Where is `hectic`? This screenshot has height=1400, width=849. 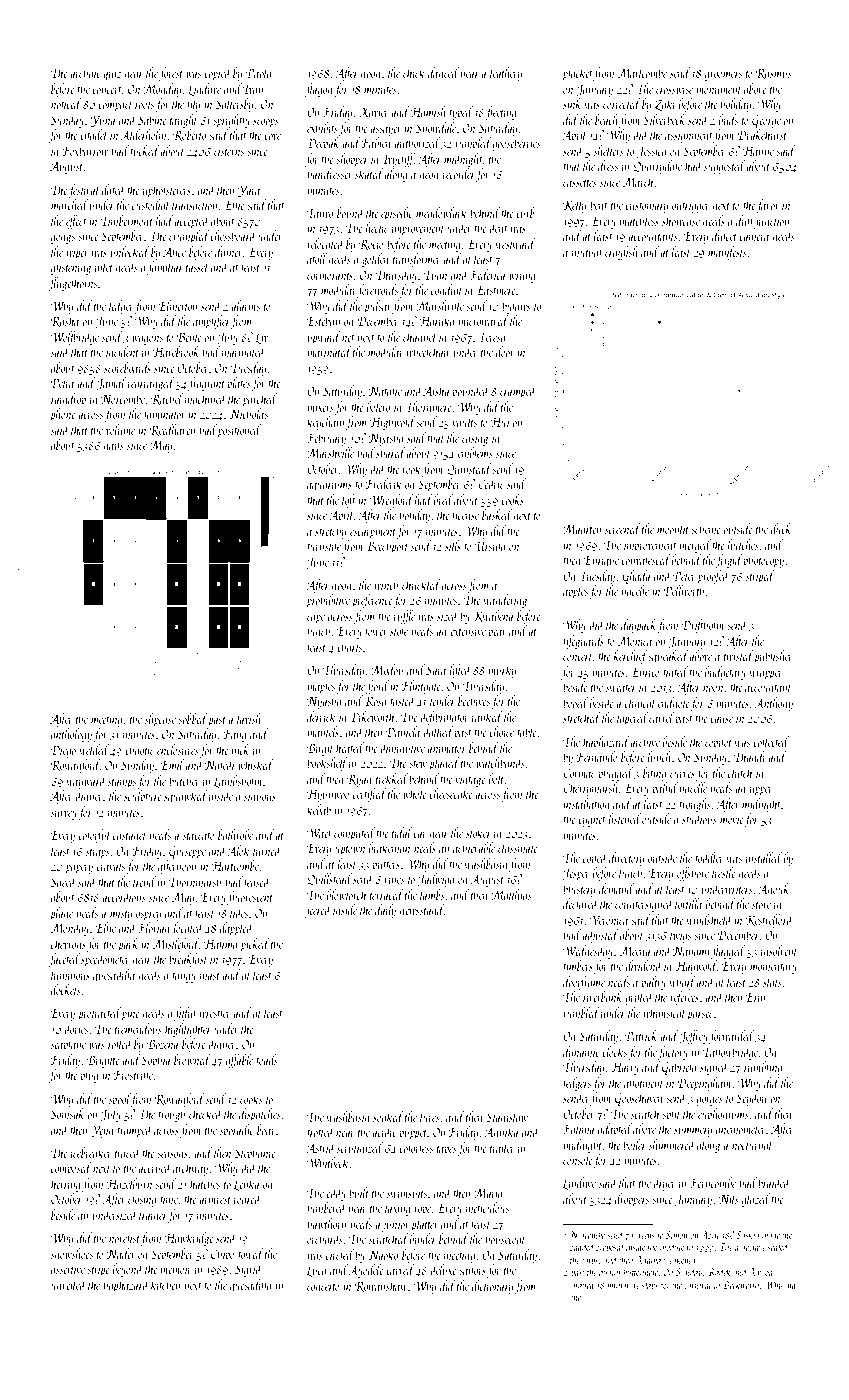
hectic is located at coordinates (377, 227).
